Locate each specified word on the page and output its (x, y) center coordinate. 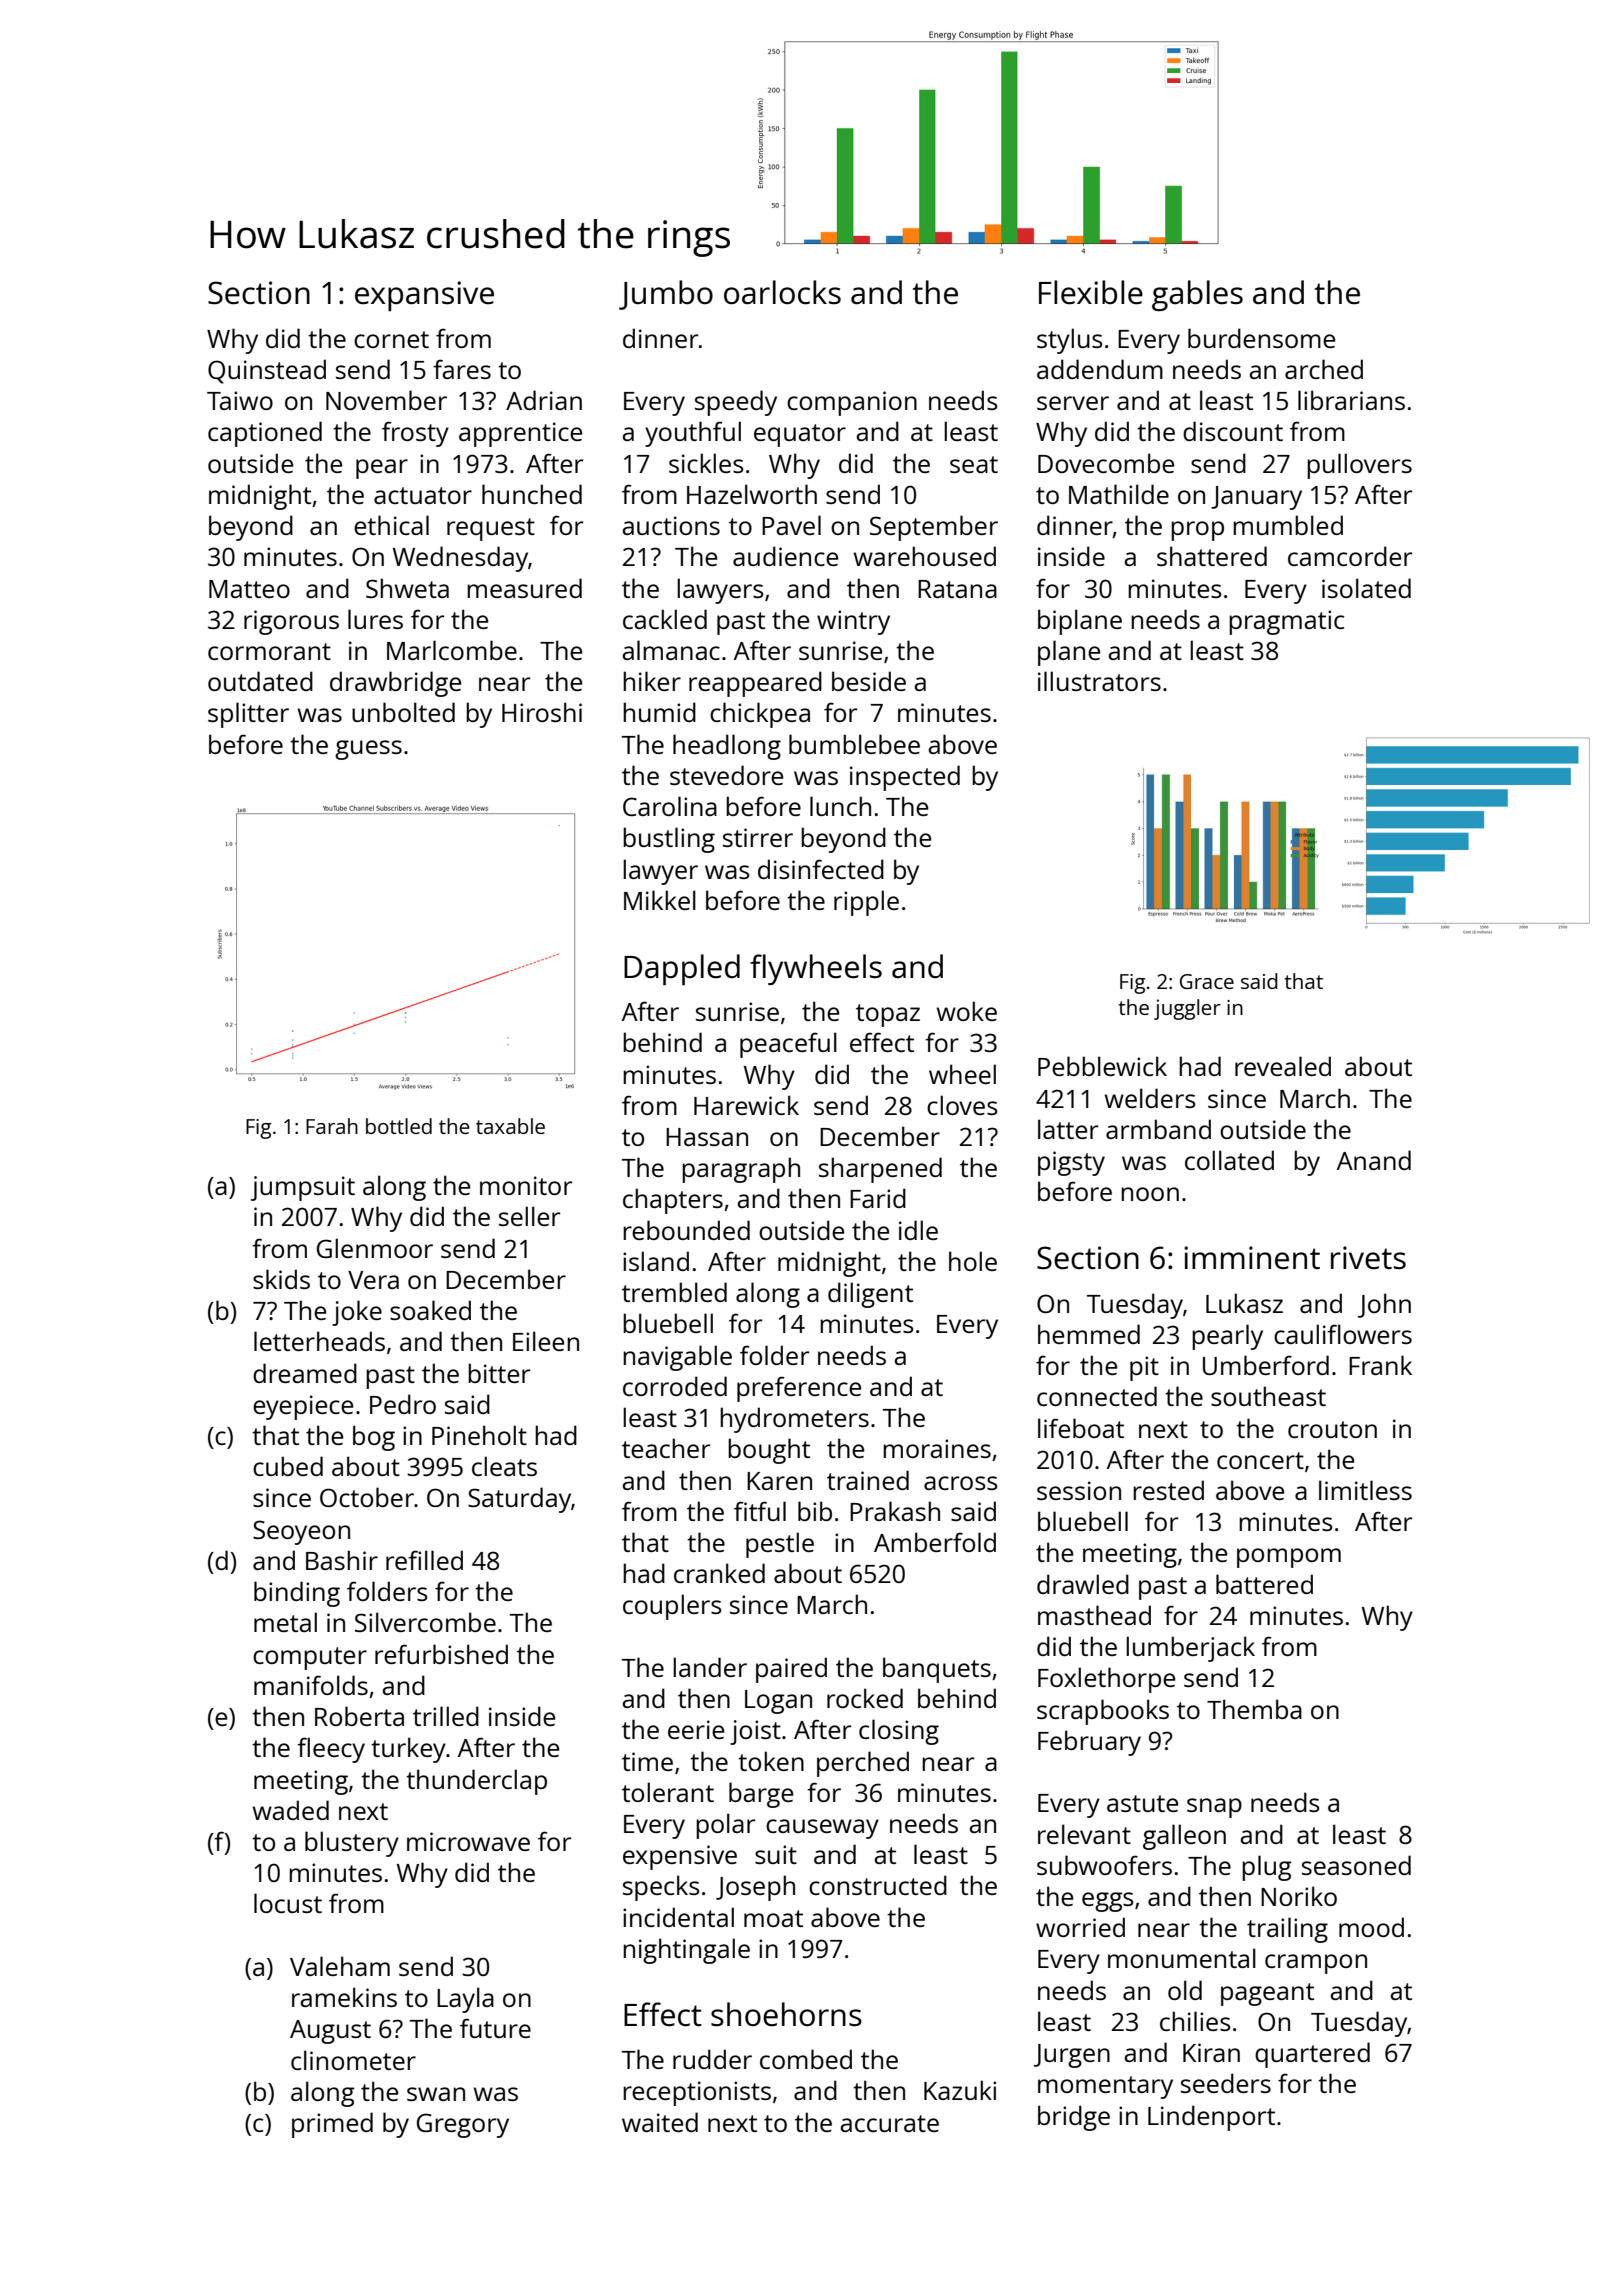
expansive (424, 296)
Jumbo (666, 295)
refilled (424, 1560)
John (1384, 1305)
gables (1197, 295)
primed (332, 2125)
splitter (248, 715)
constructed (878, 1885)
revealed (1283, 1066)
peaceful (788, 1045)
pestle (780, 1545)
